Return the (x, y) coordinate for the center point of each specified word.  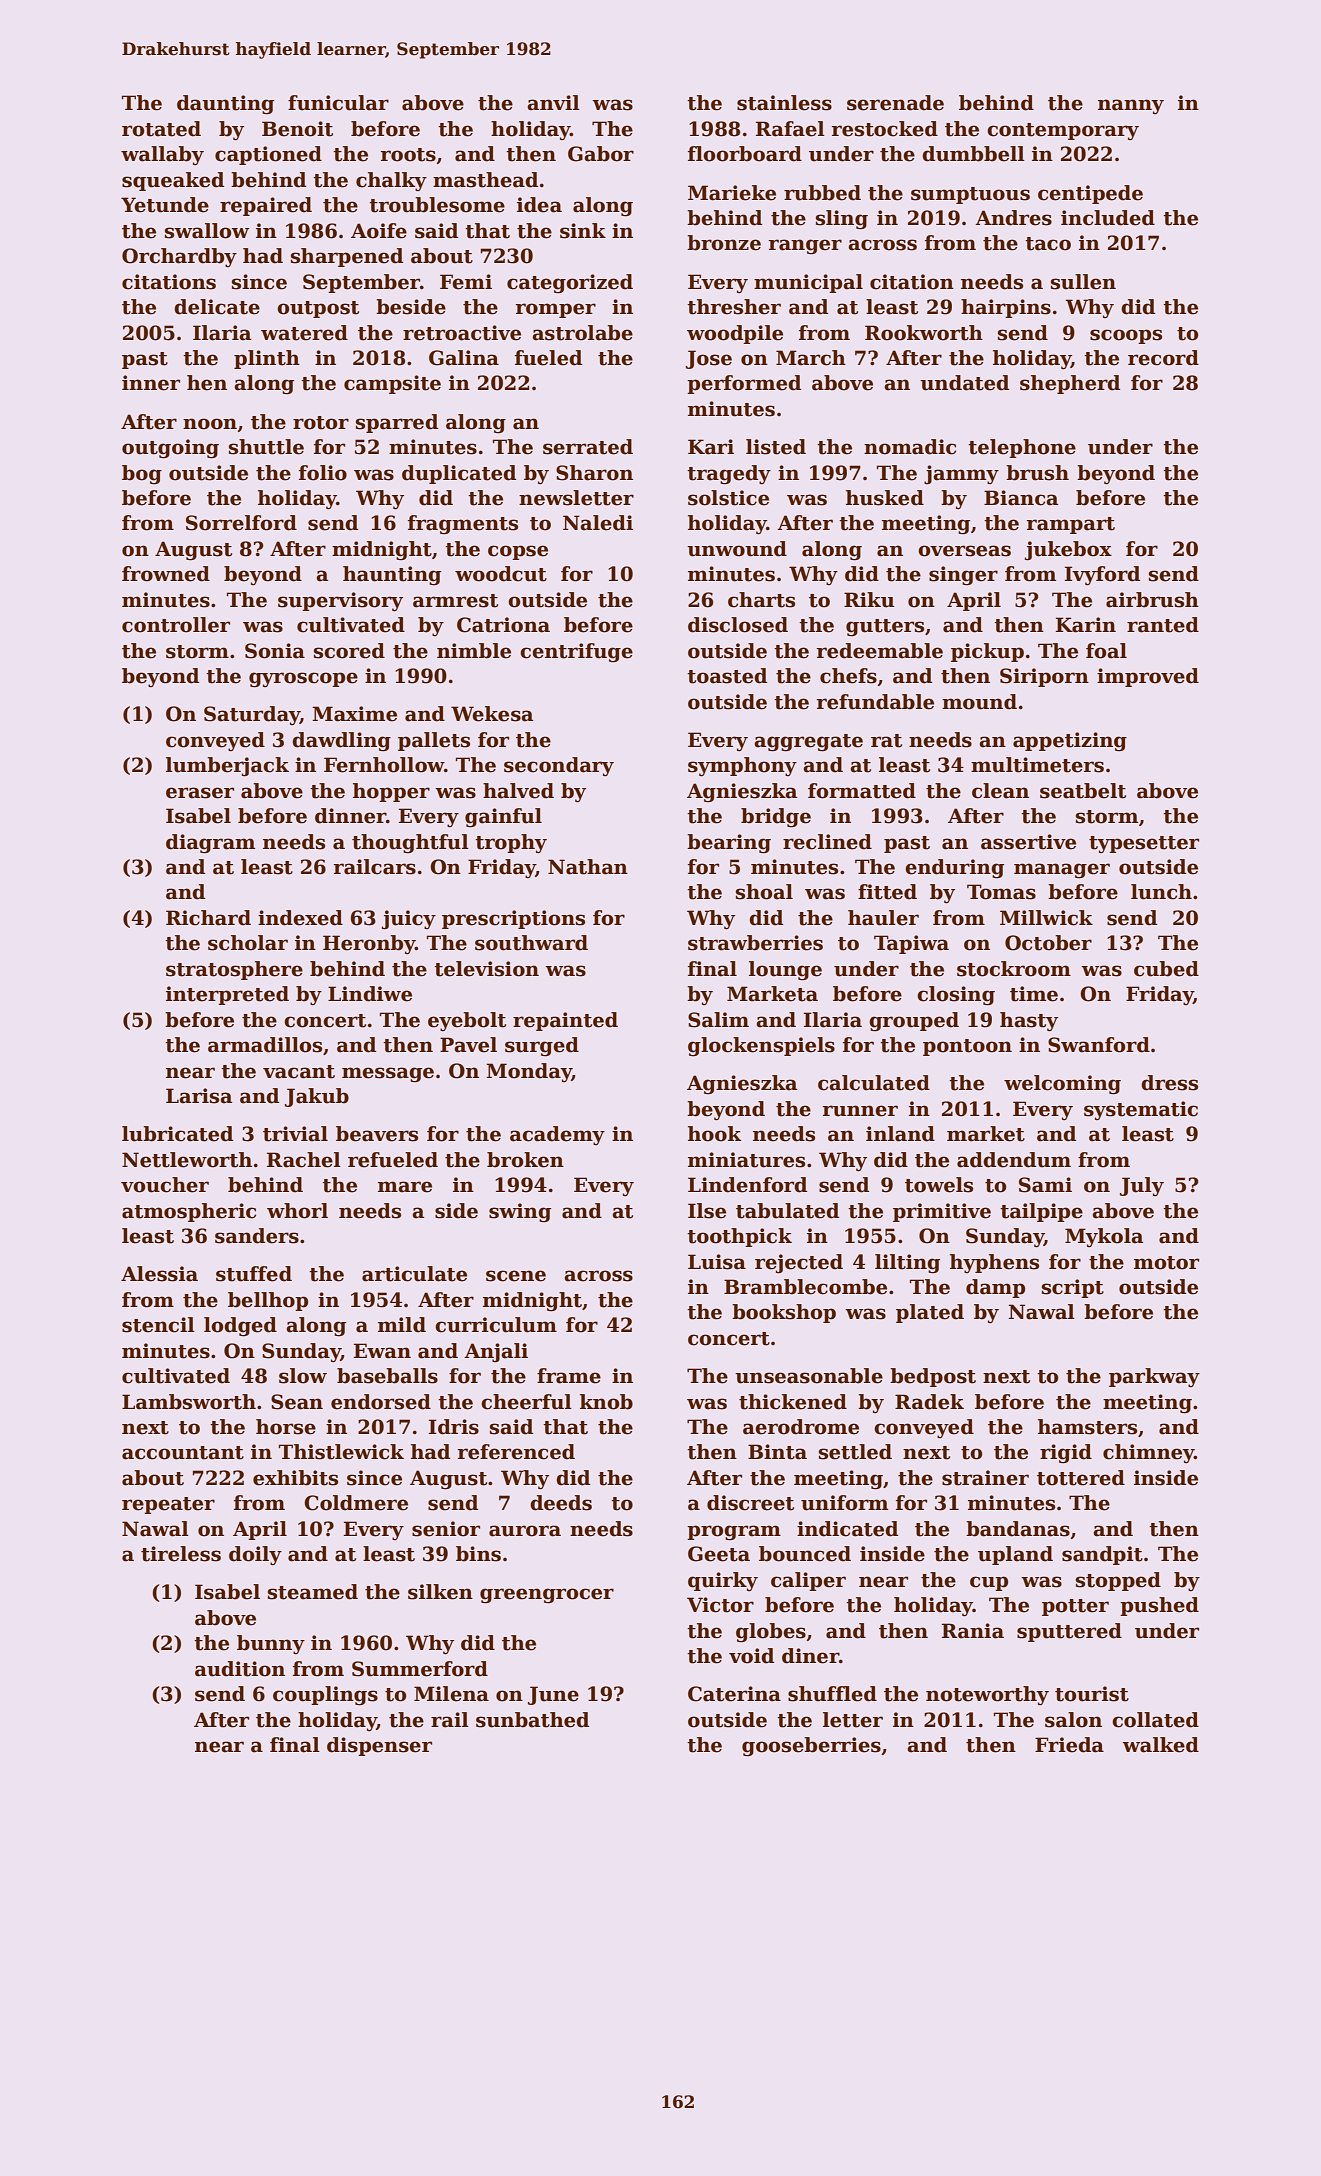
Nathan (588, 867)
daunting (225, 105)
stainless (784, 103)
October (1048, 943)
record (1163, 358)
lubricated (177, 1134)
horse (286, 1427)
